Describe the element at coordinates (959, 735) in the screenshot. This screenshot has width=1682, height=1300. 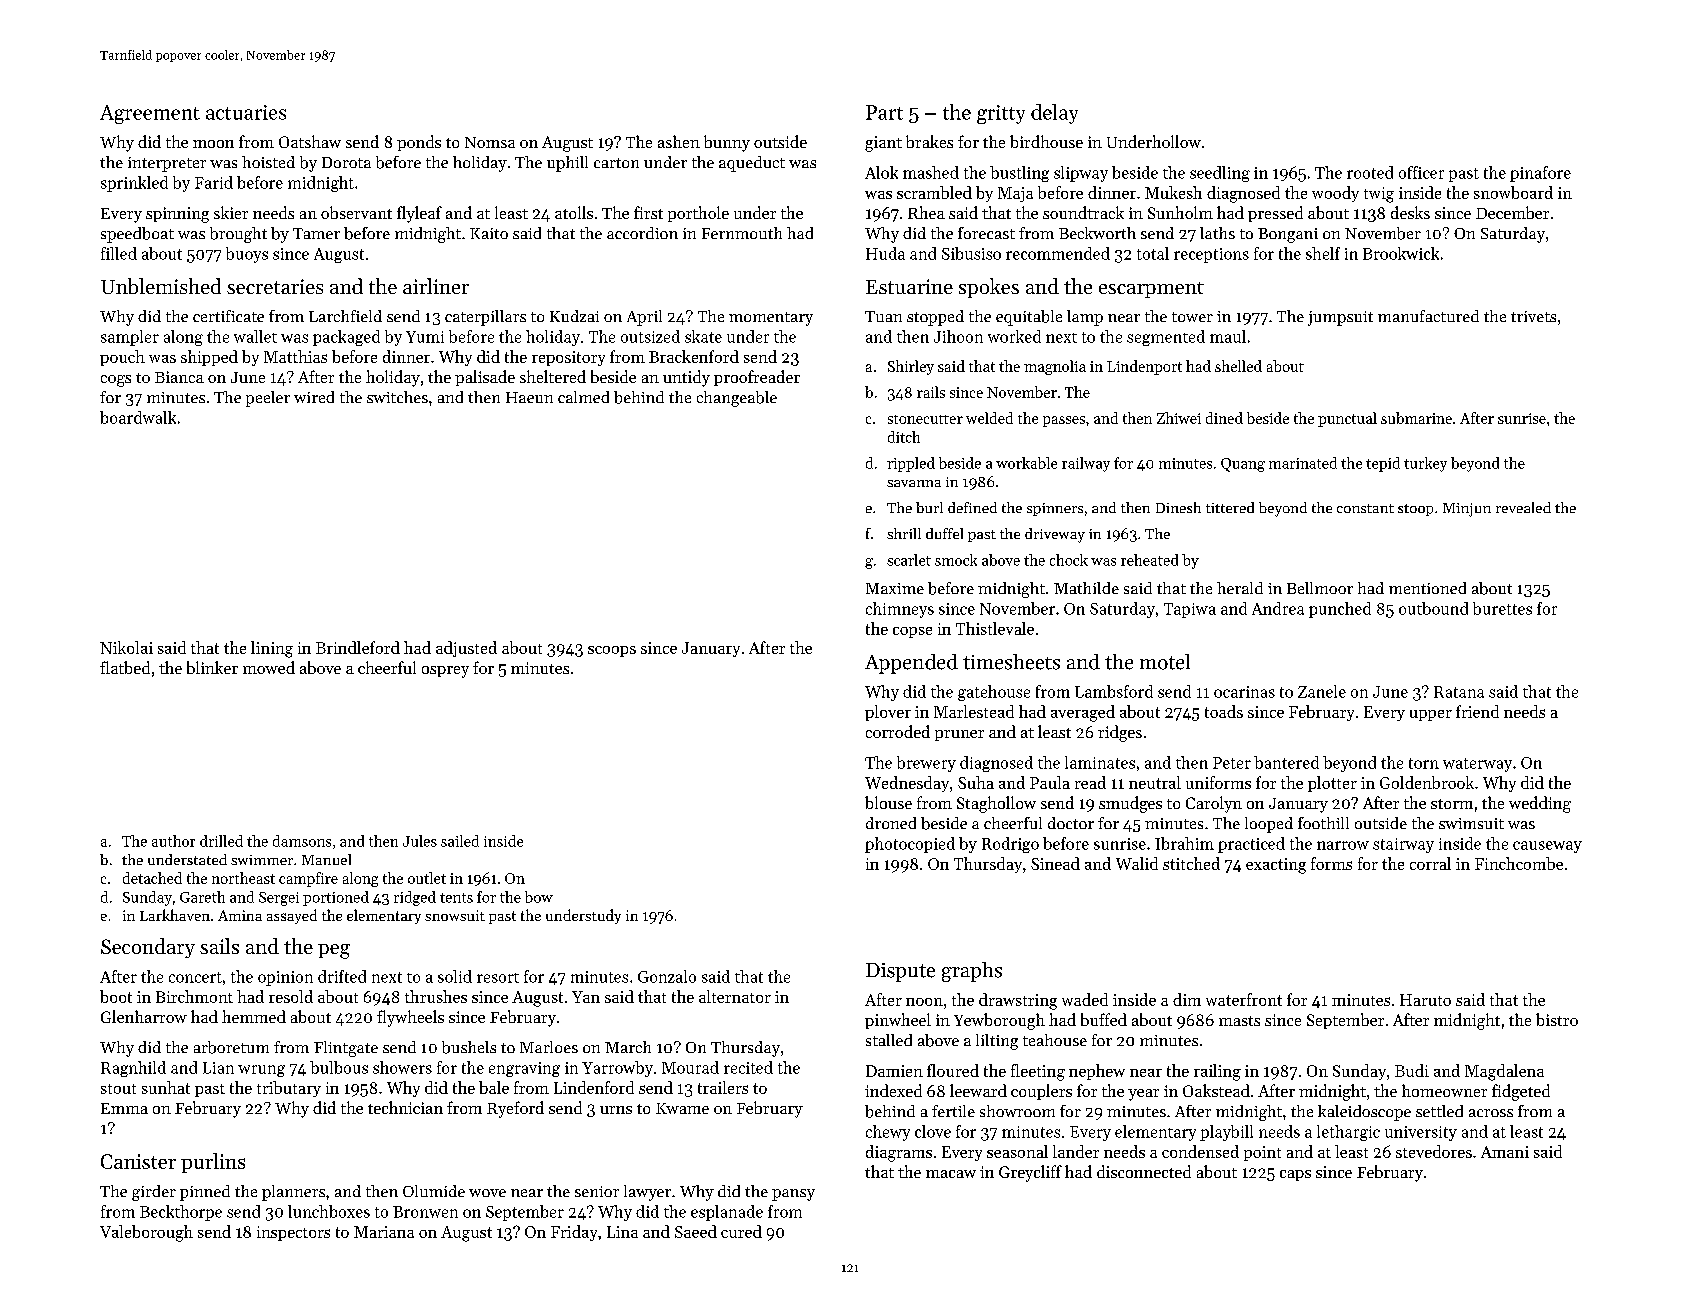
I see `pruner` at that location.
